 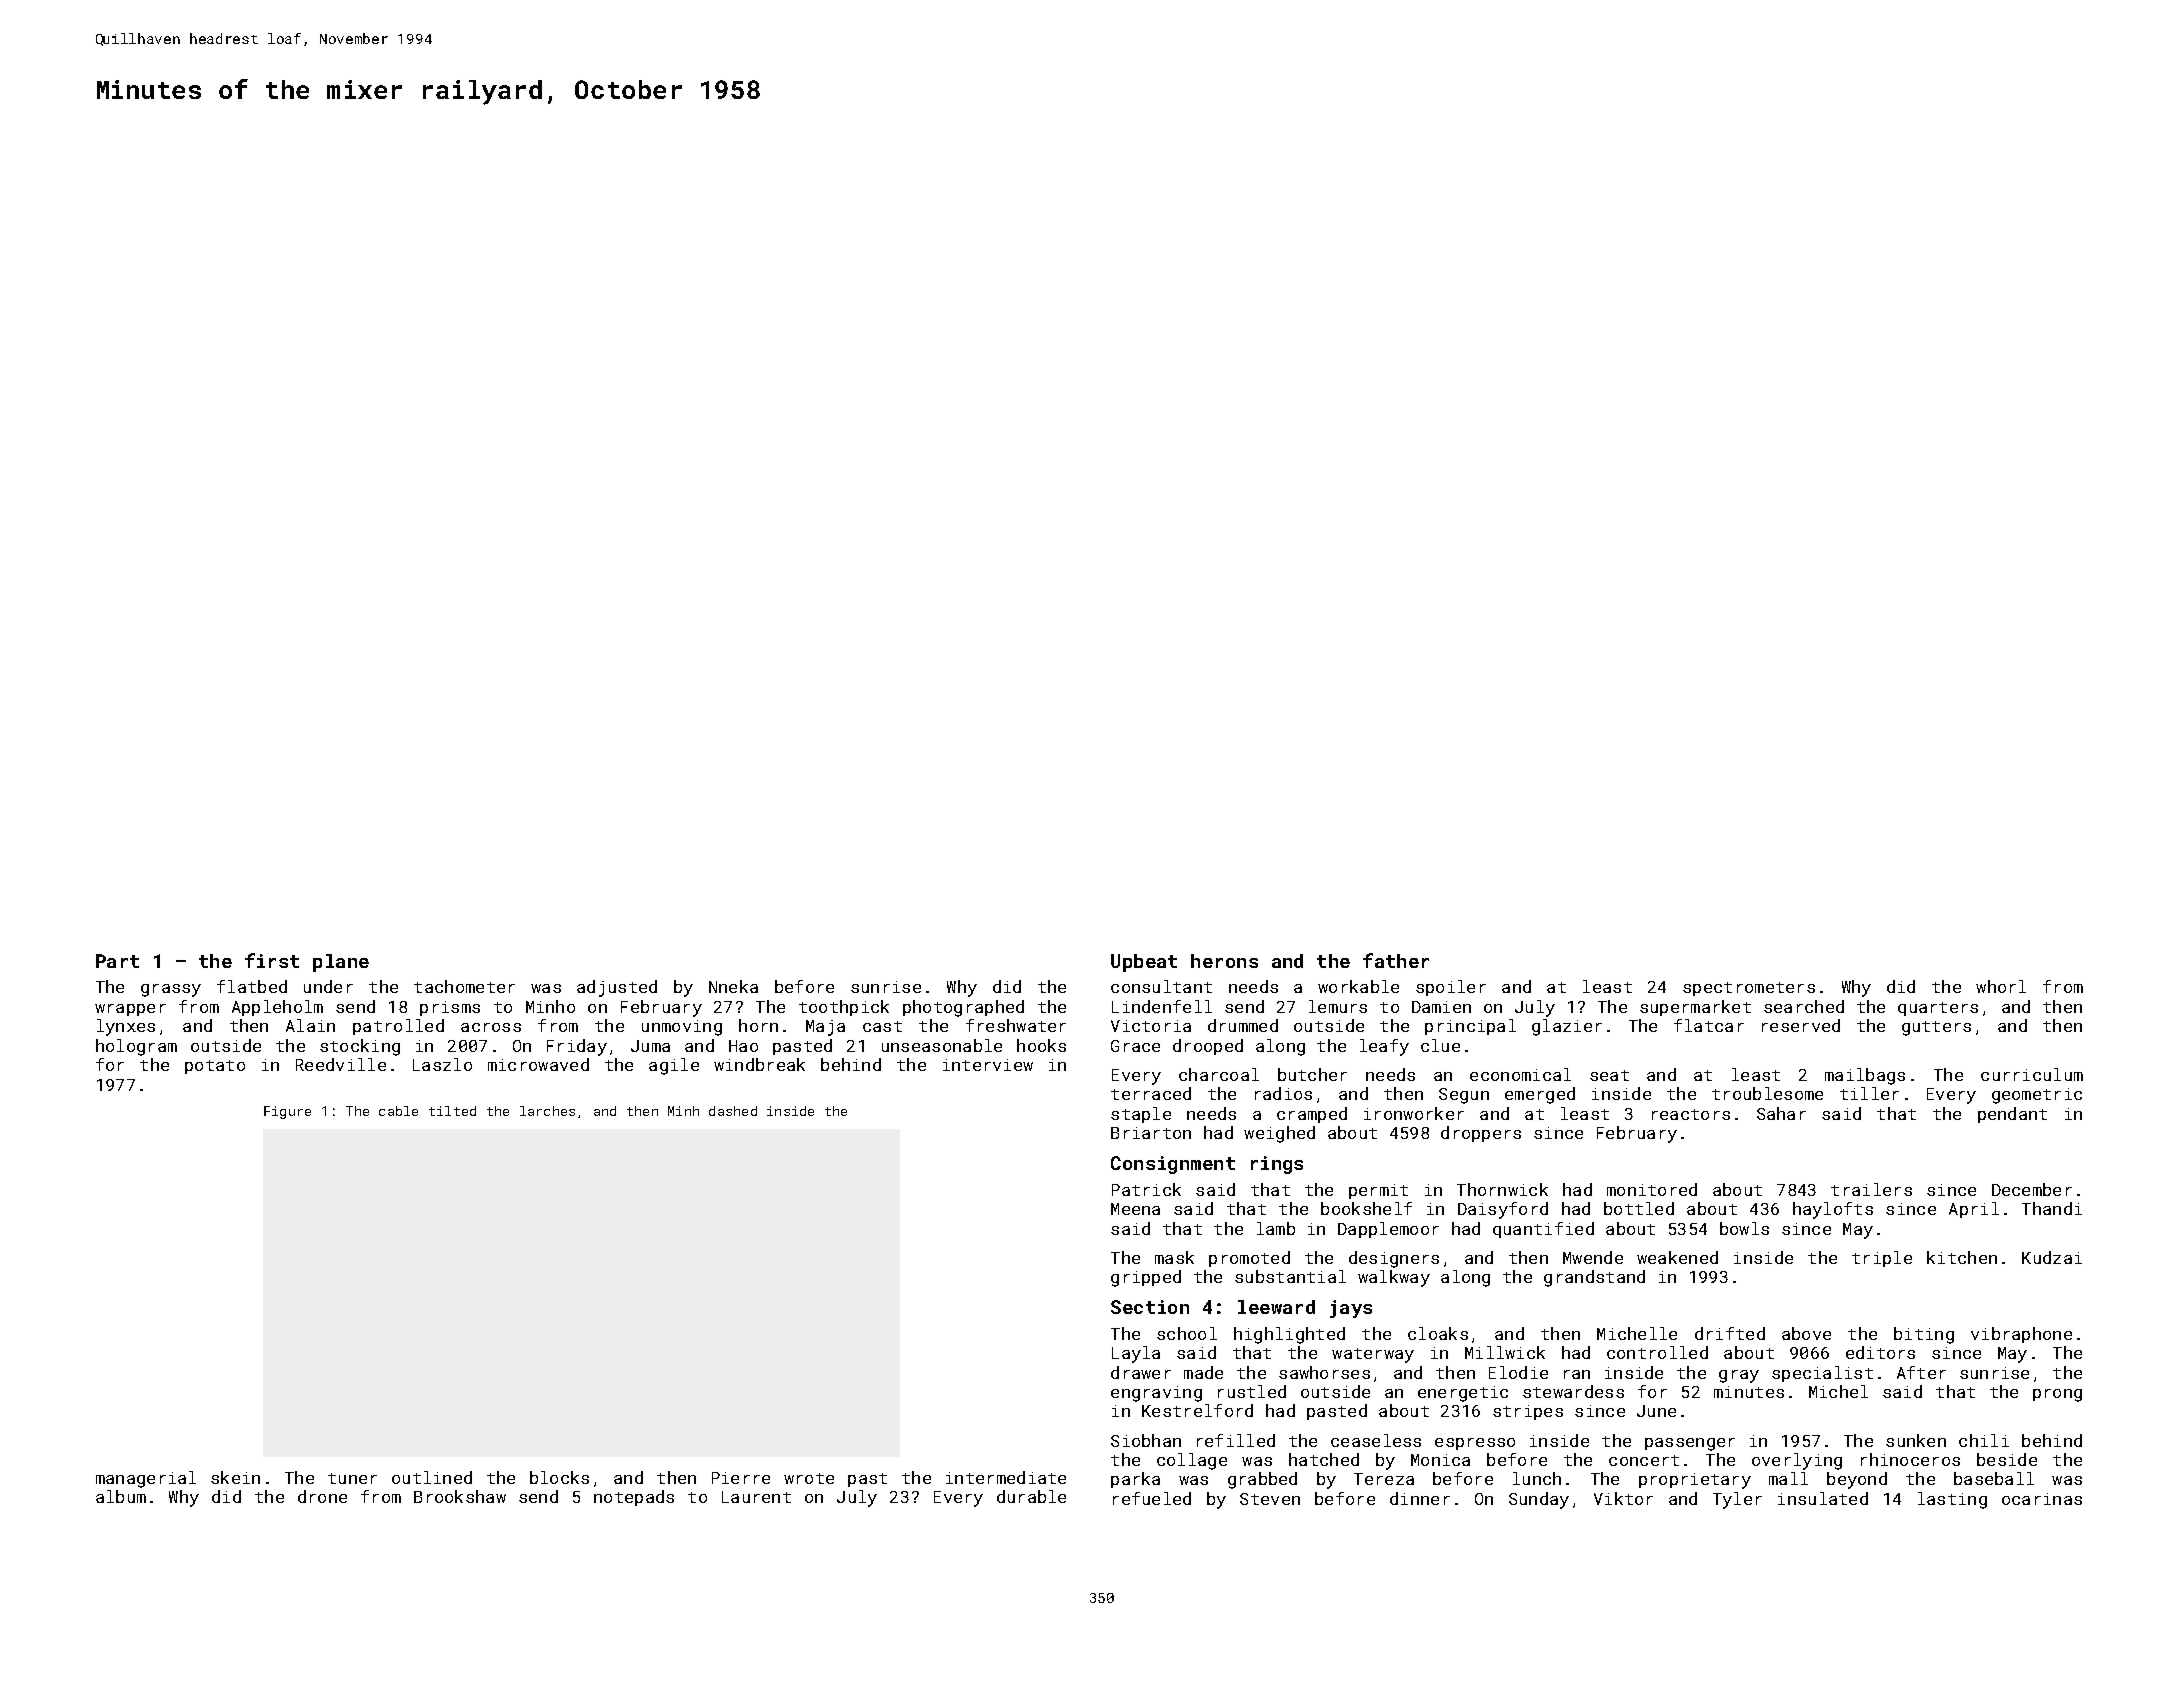 What do you see at coordinates (559, 1477) in the image?
I see `blocks` at bounding box center [559, 1477].
